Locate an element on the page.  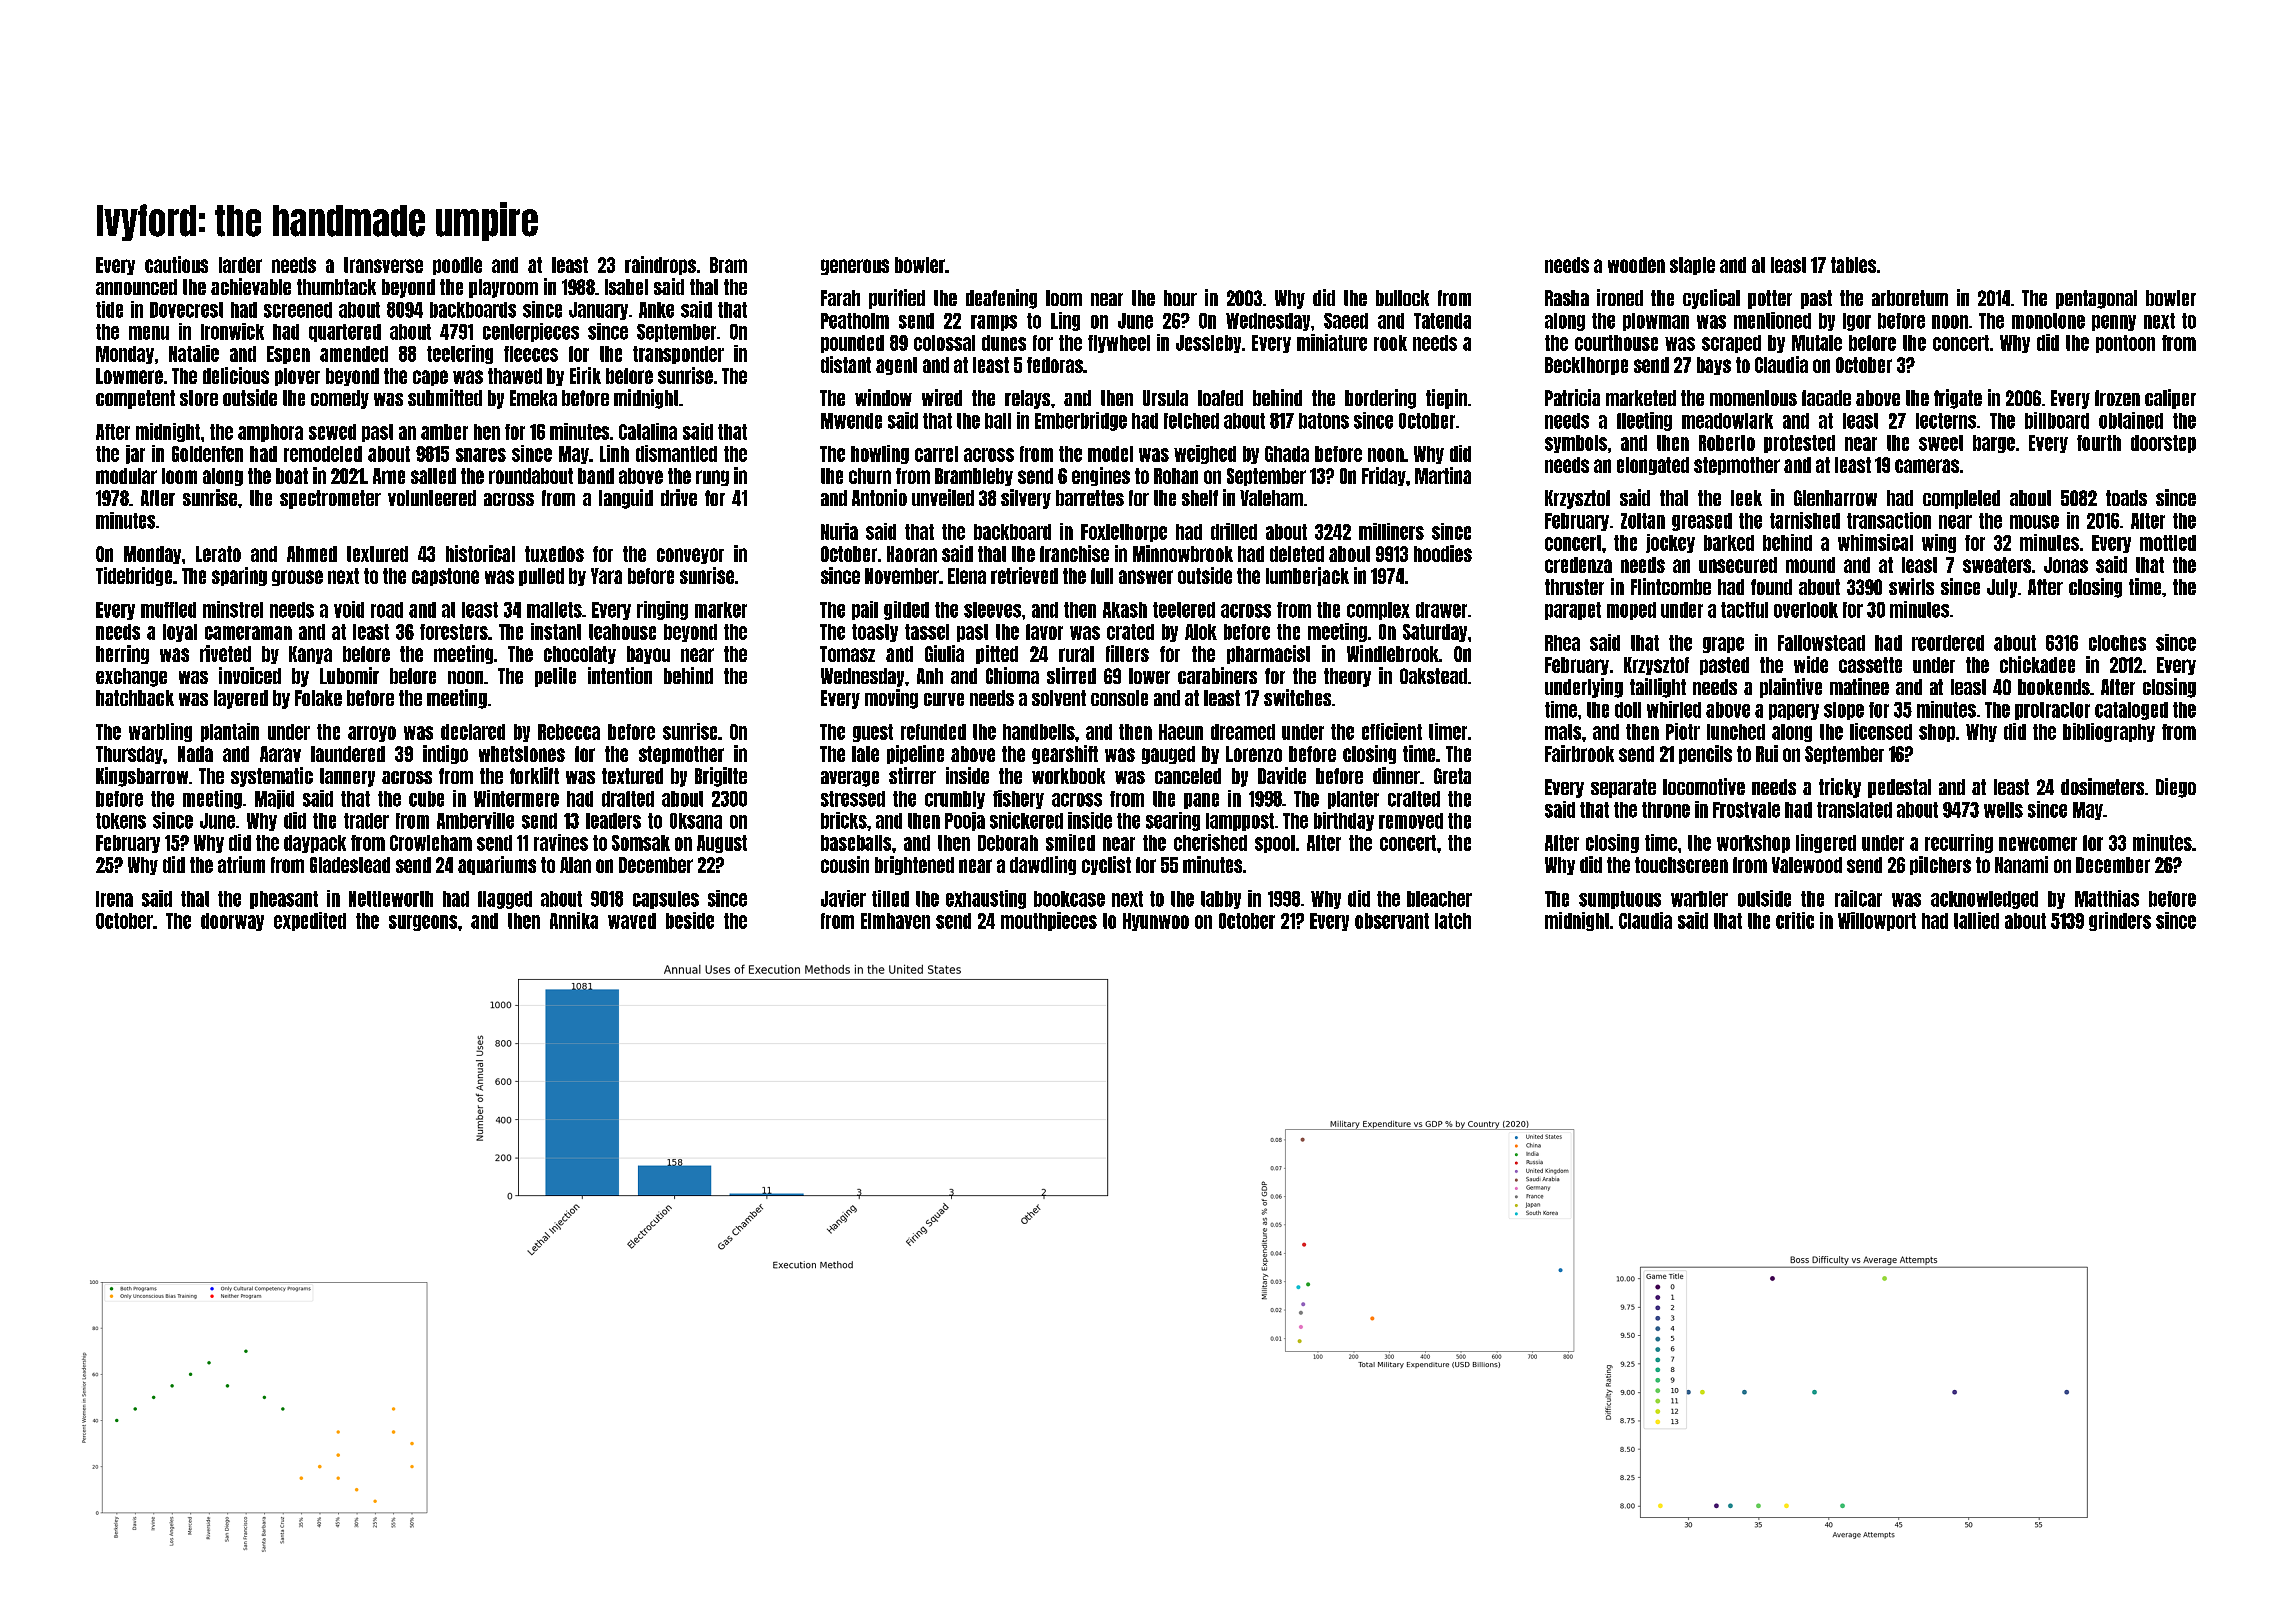
raindrops is located at coordinates (660, 265).
